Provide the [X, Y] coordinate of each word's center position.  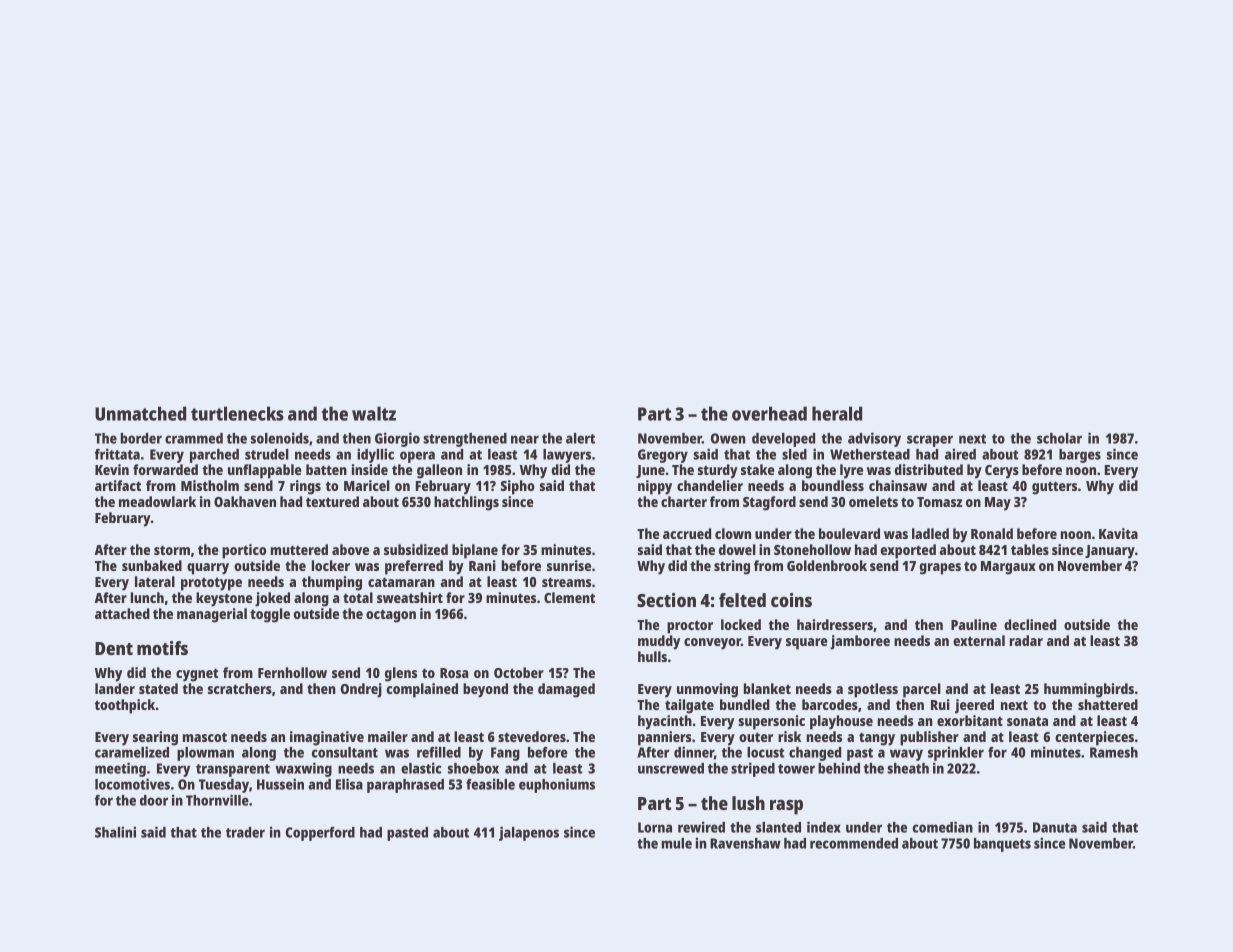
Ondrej [361, 690]
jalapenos [529, 833]
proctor [690, 627]
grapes [940, 569]
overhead [769, 413]
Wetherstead [870, 454]
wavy [906, 755]
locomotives [132, 784]
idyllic [375, 455]
